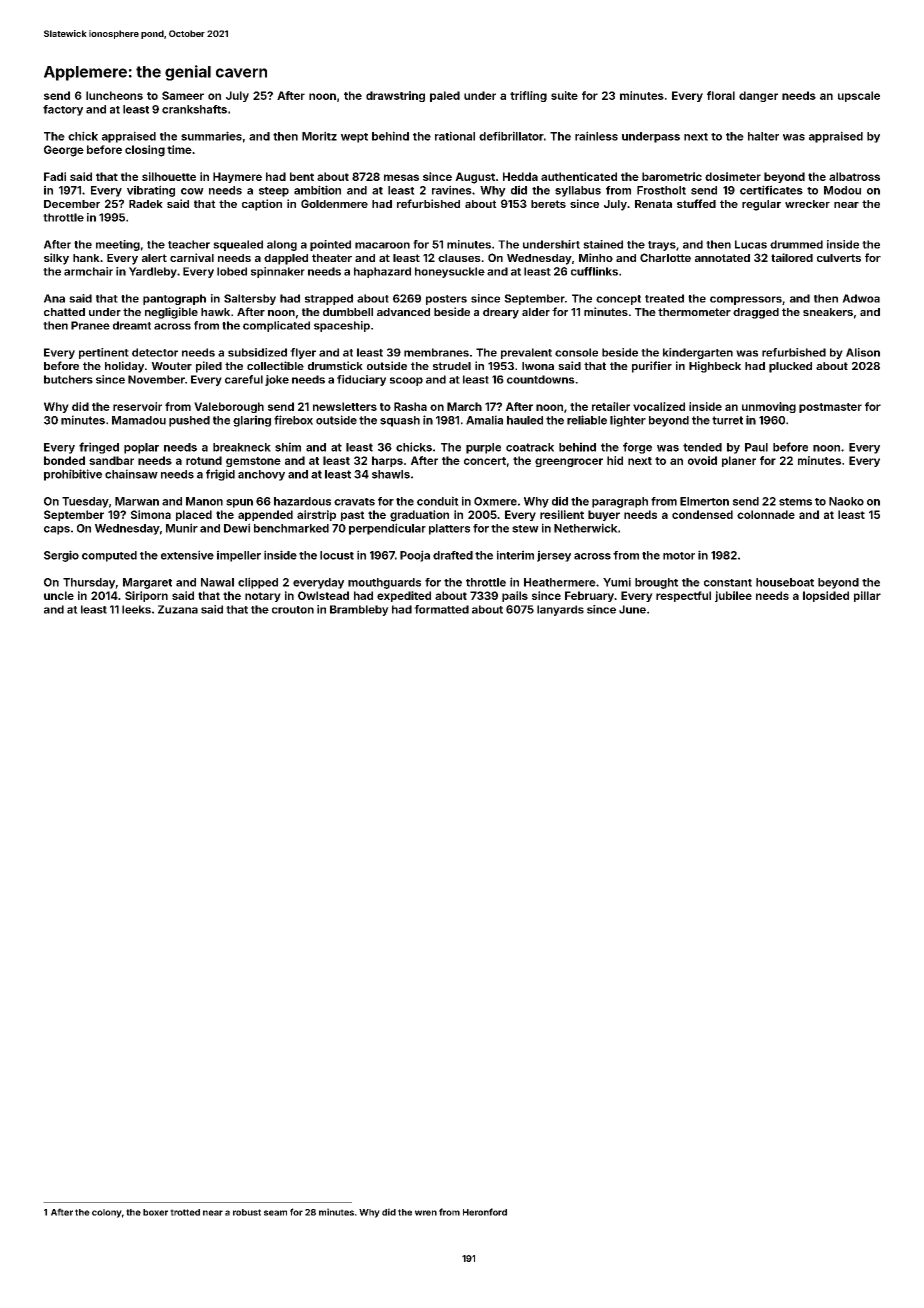 The height and width of the image is (1308, 924). Describe the element at coordinates (107, 1213) in the image. I see `colony` at that location.
